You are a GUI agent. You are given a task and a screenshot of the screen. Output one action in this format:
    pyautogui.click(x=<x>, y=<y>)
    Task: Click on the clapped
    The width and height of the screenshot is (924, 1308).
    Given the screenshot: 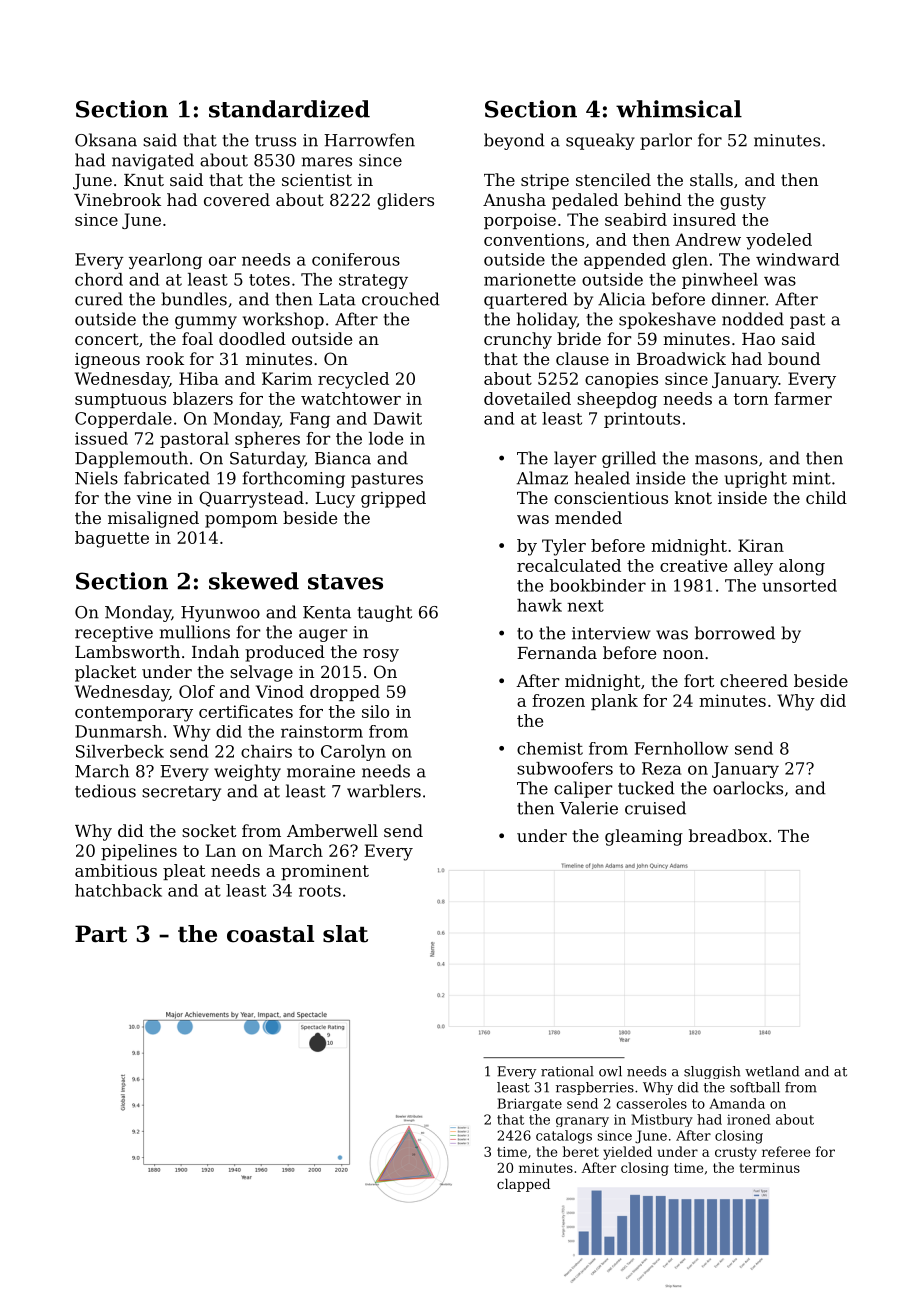 What is the action you would take?
    pyautogui.click(x=523, y=1185)
